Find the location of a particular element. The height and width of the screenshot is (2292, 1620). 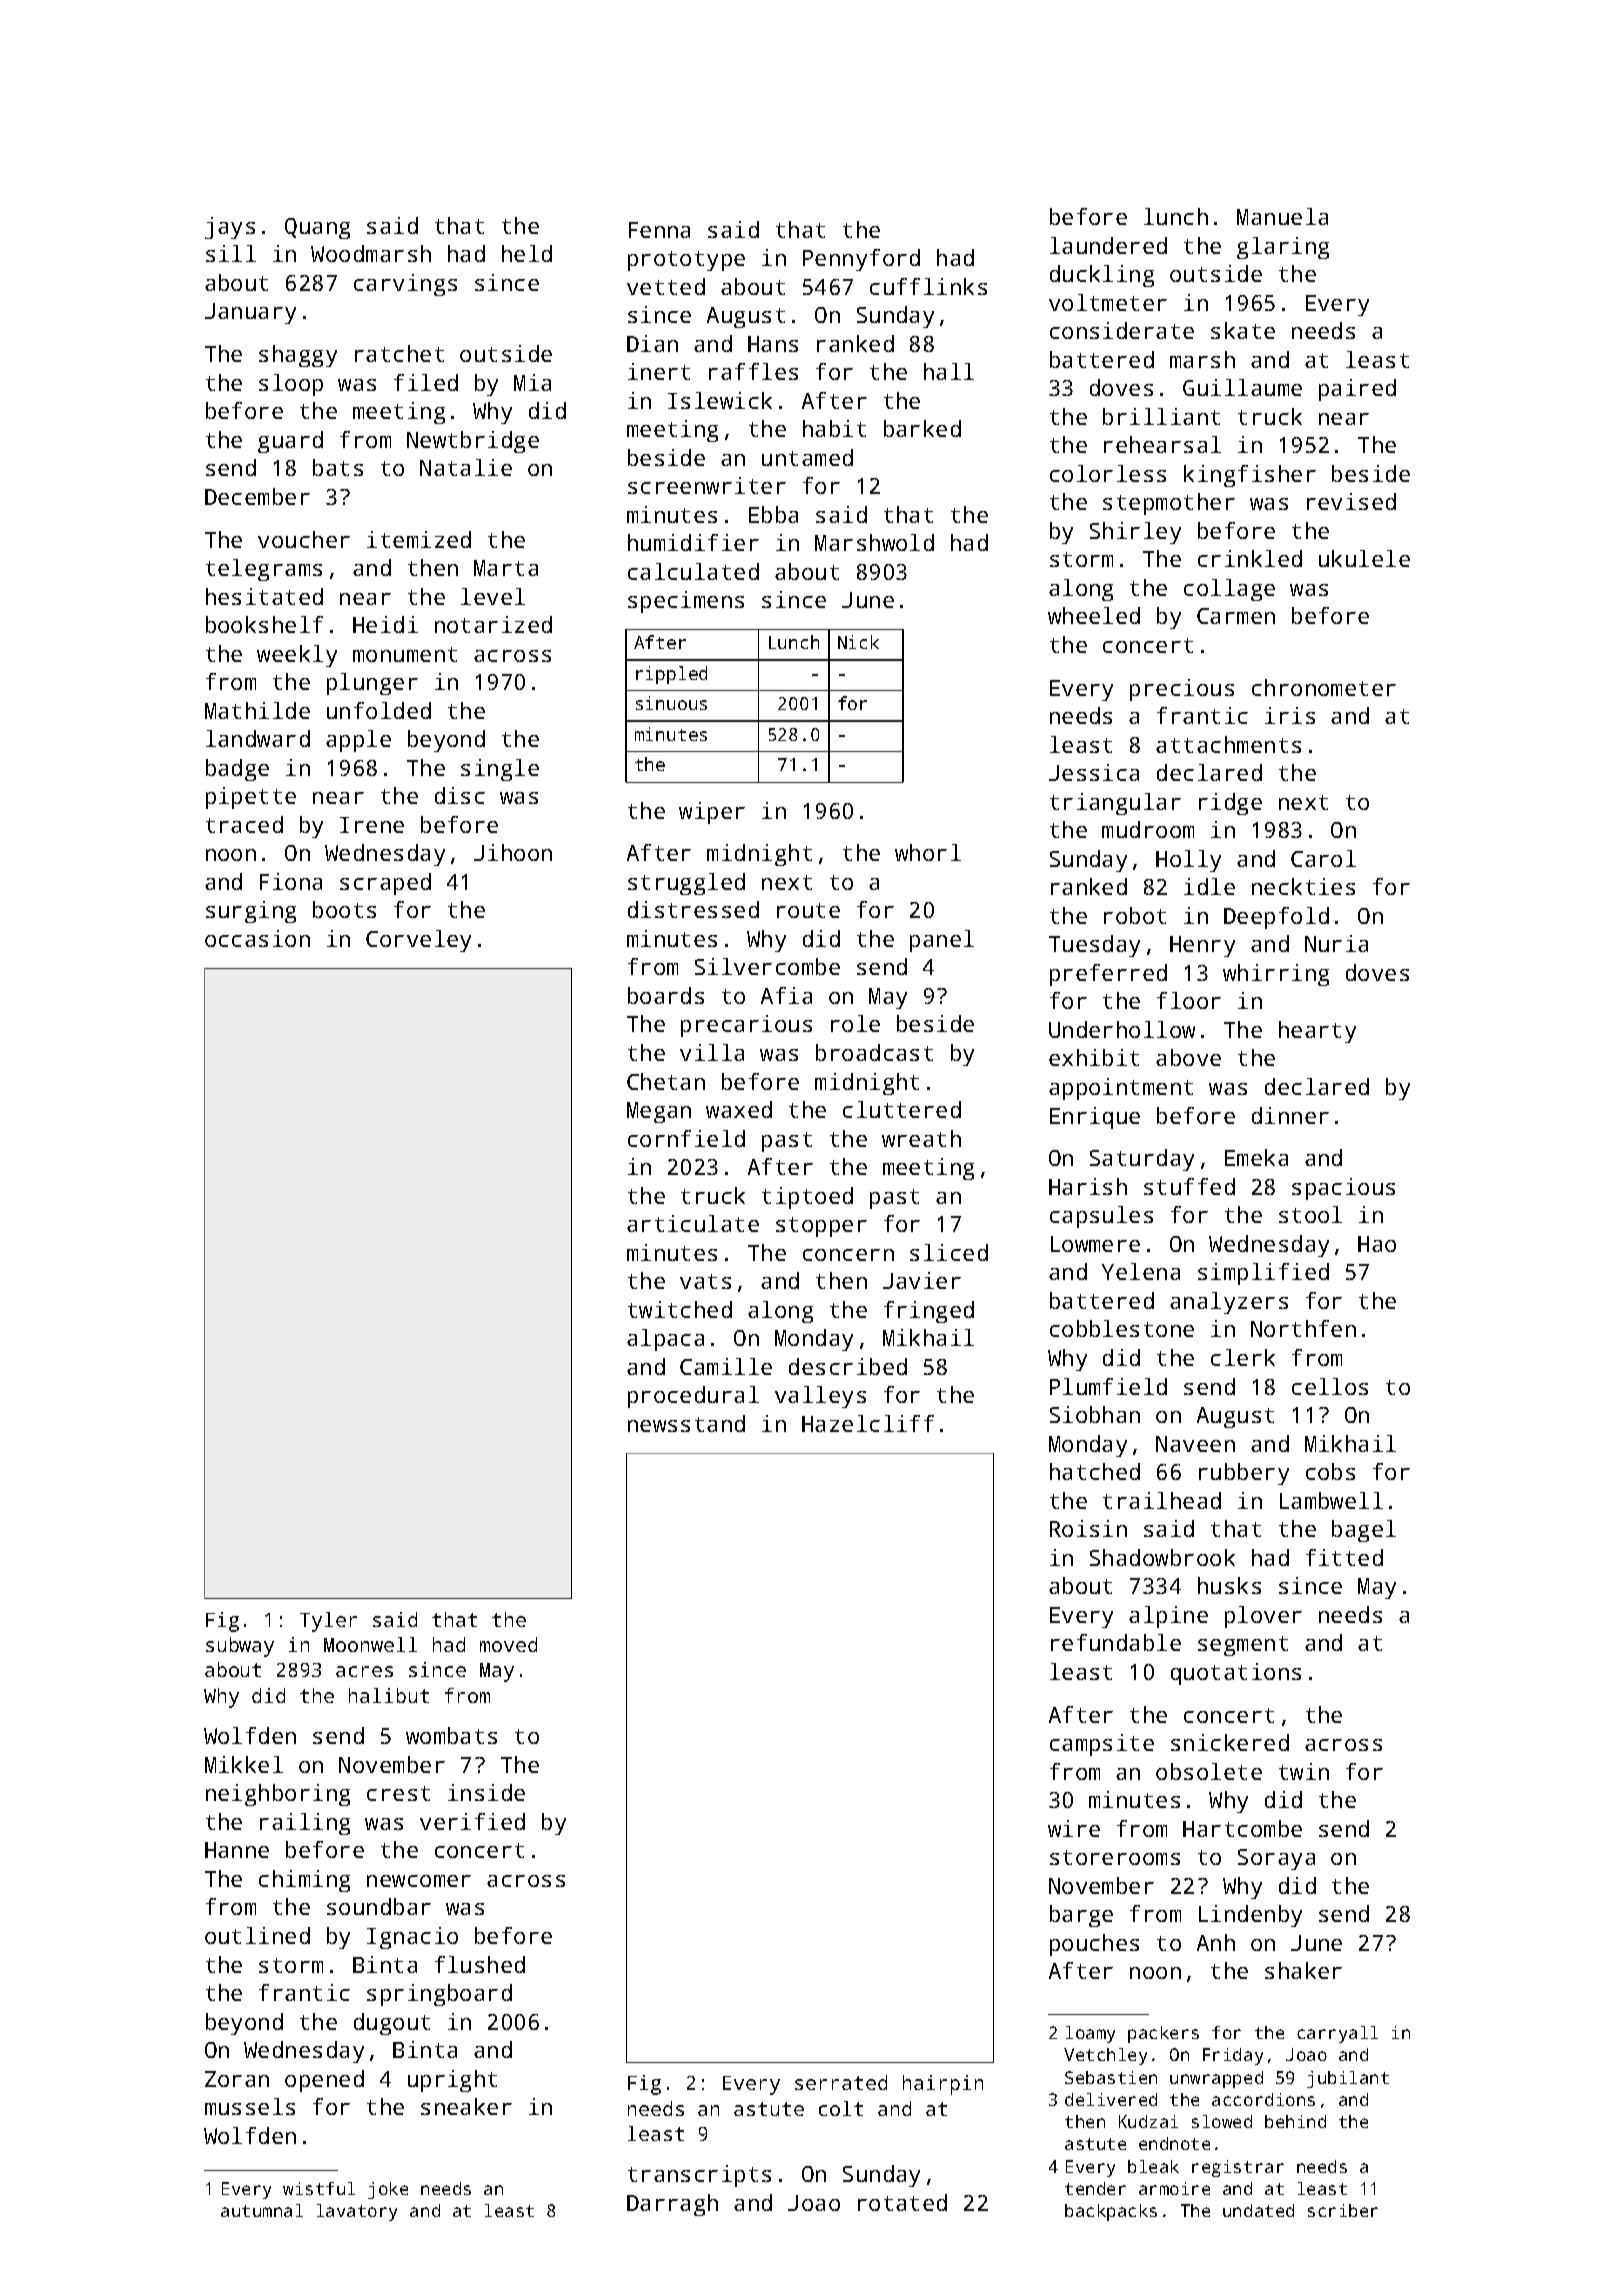

cellos is located at coordinates (1330, 1386).
